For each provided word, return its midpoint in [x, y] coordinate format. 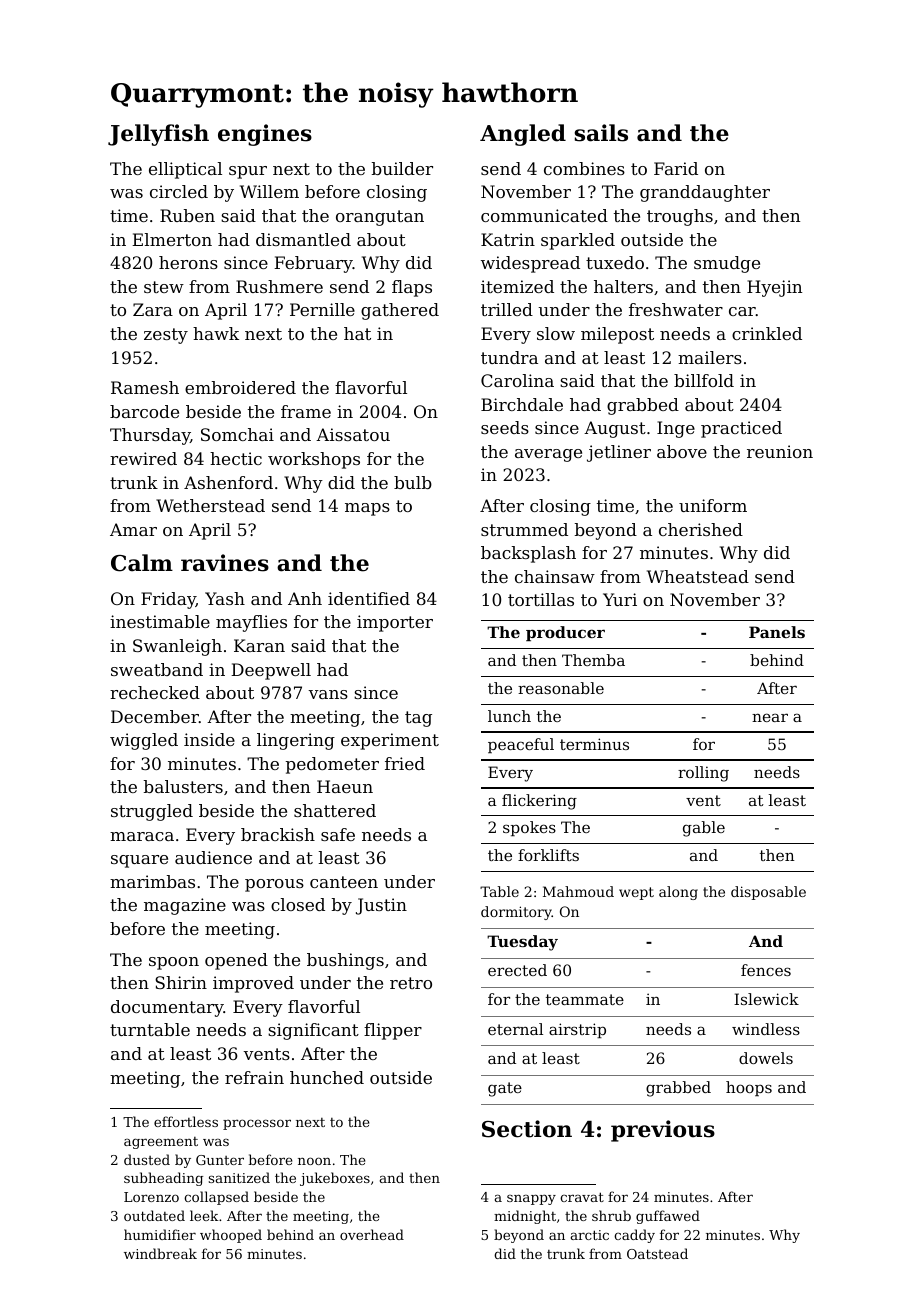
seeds [505, 427]
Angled [523, 135]
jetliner [619, 453]
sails [601, 133]
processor [257, 1124]
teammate [585, 999]
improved [253, 984]
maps [367, 509]
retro [411, 983]
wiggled [144, 741]
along [678, 893]
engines [265, 135]
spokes [529, 828]
